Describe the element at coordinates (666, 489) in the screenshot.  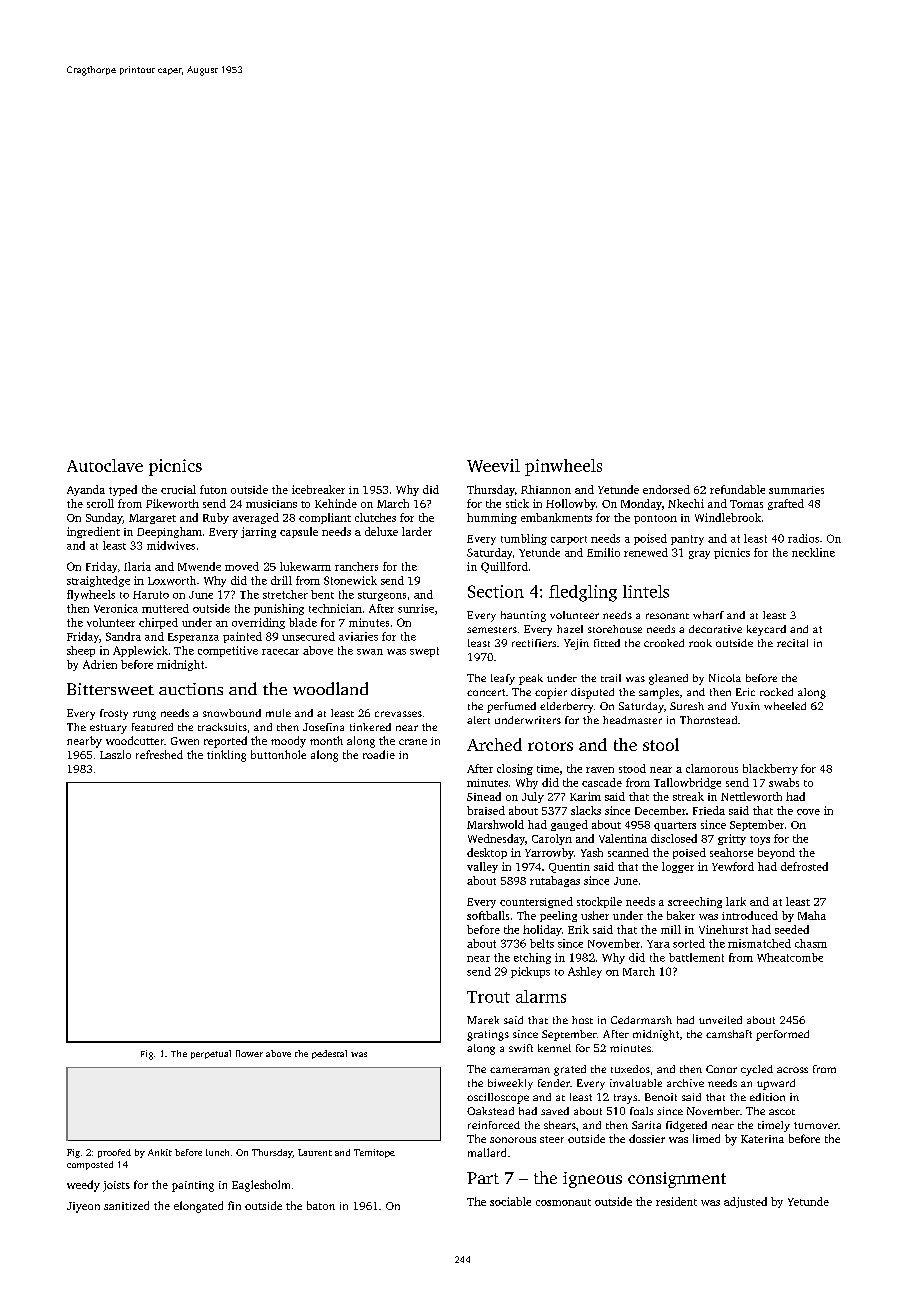
I see `endorsed` at that location.
